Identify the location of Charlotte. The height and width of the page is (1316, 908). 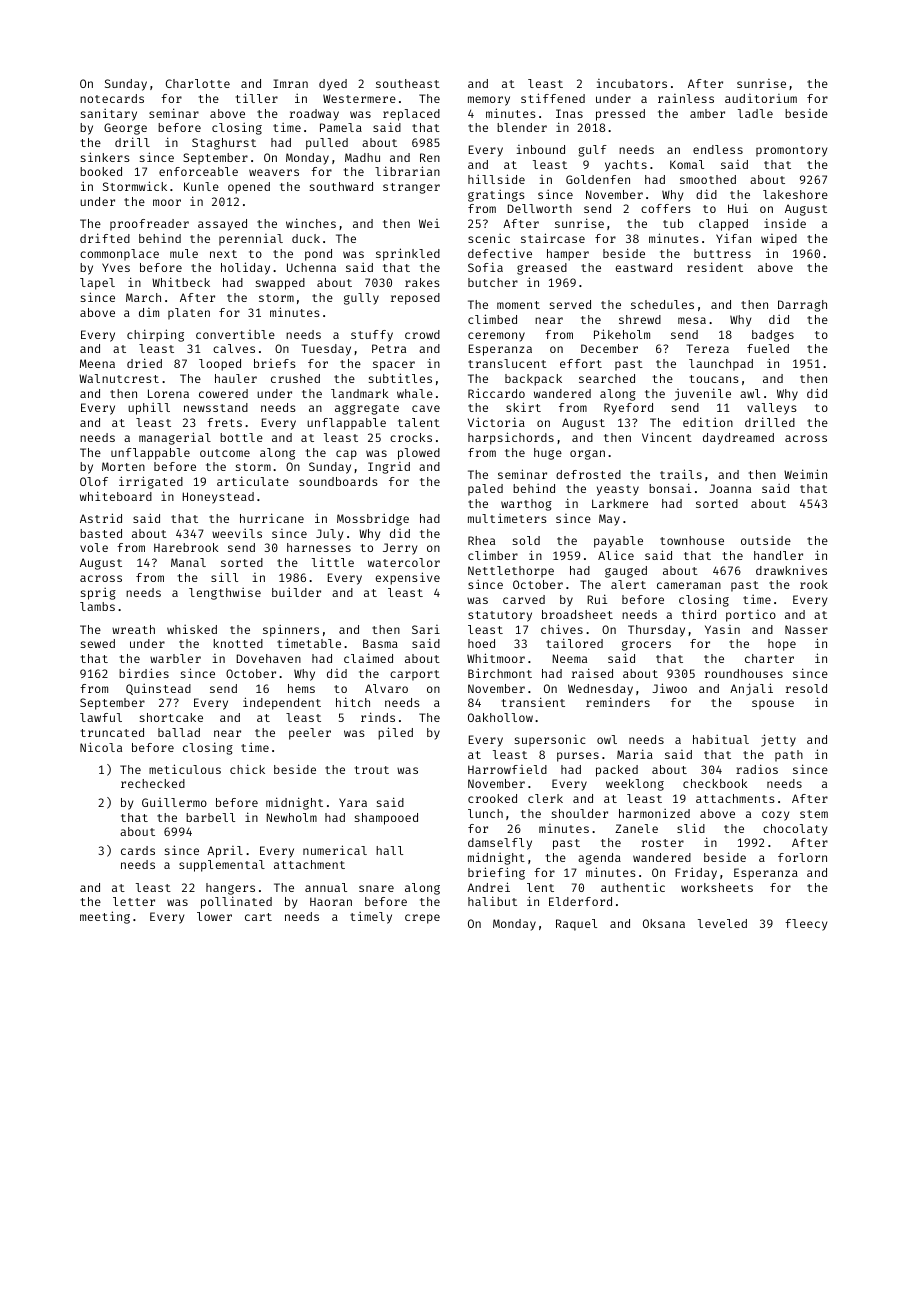
(198, 83).
